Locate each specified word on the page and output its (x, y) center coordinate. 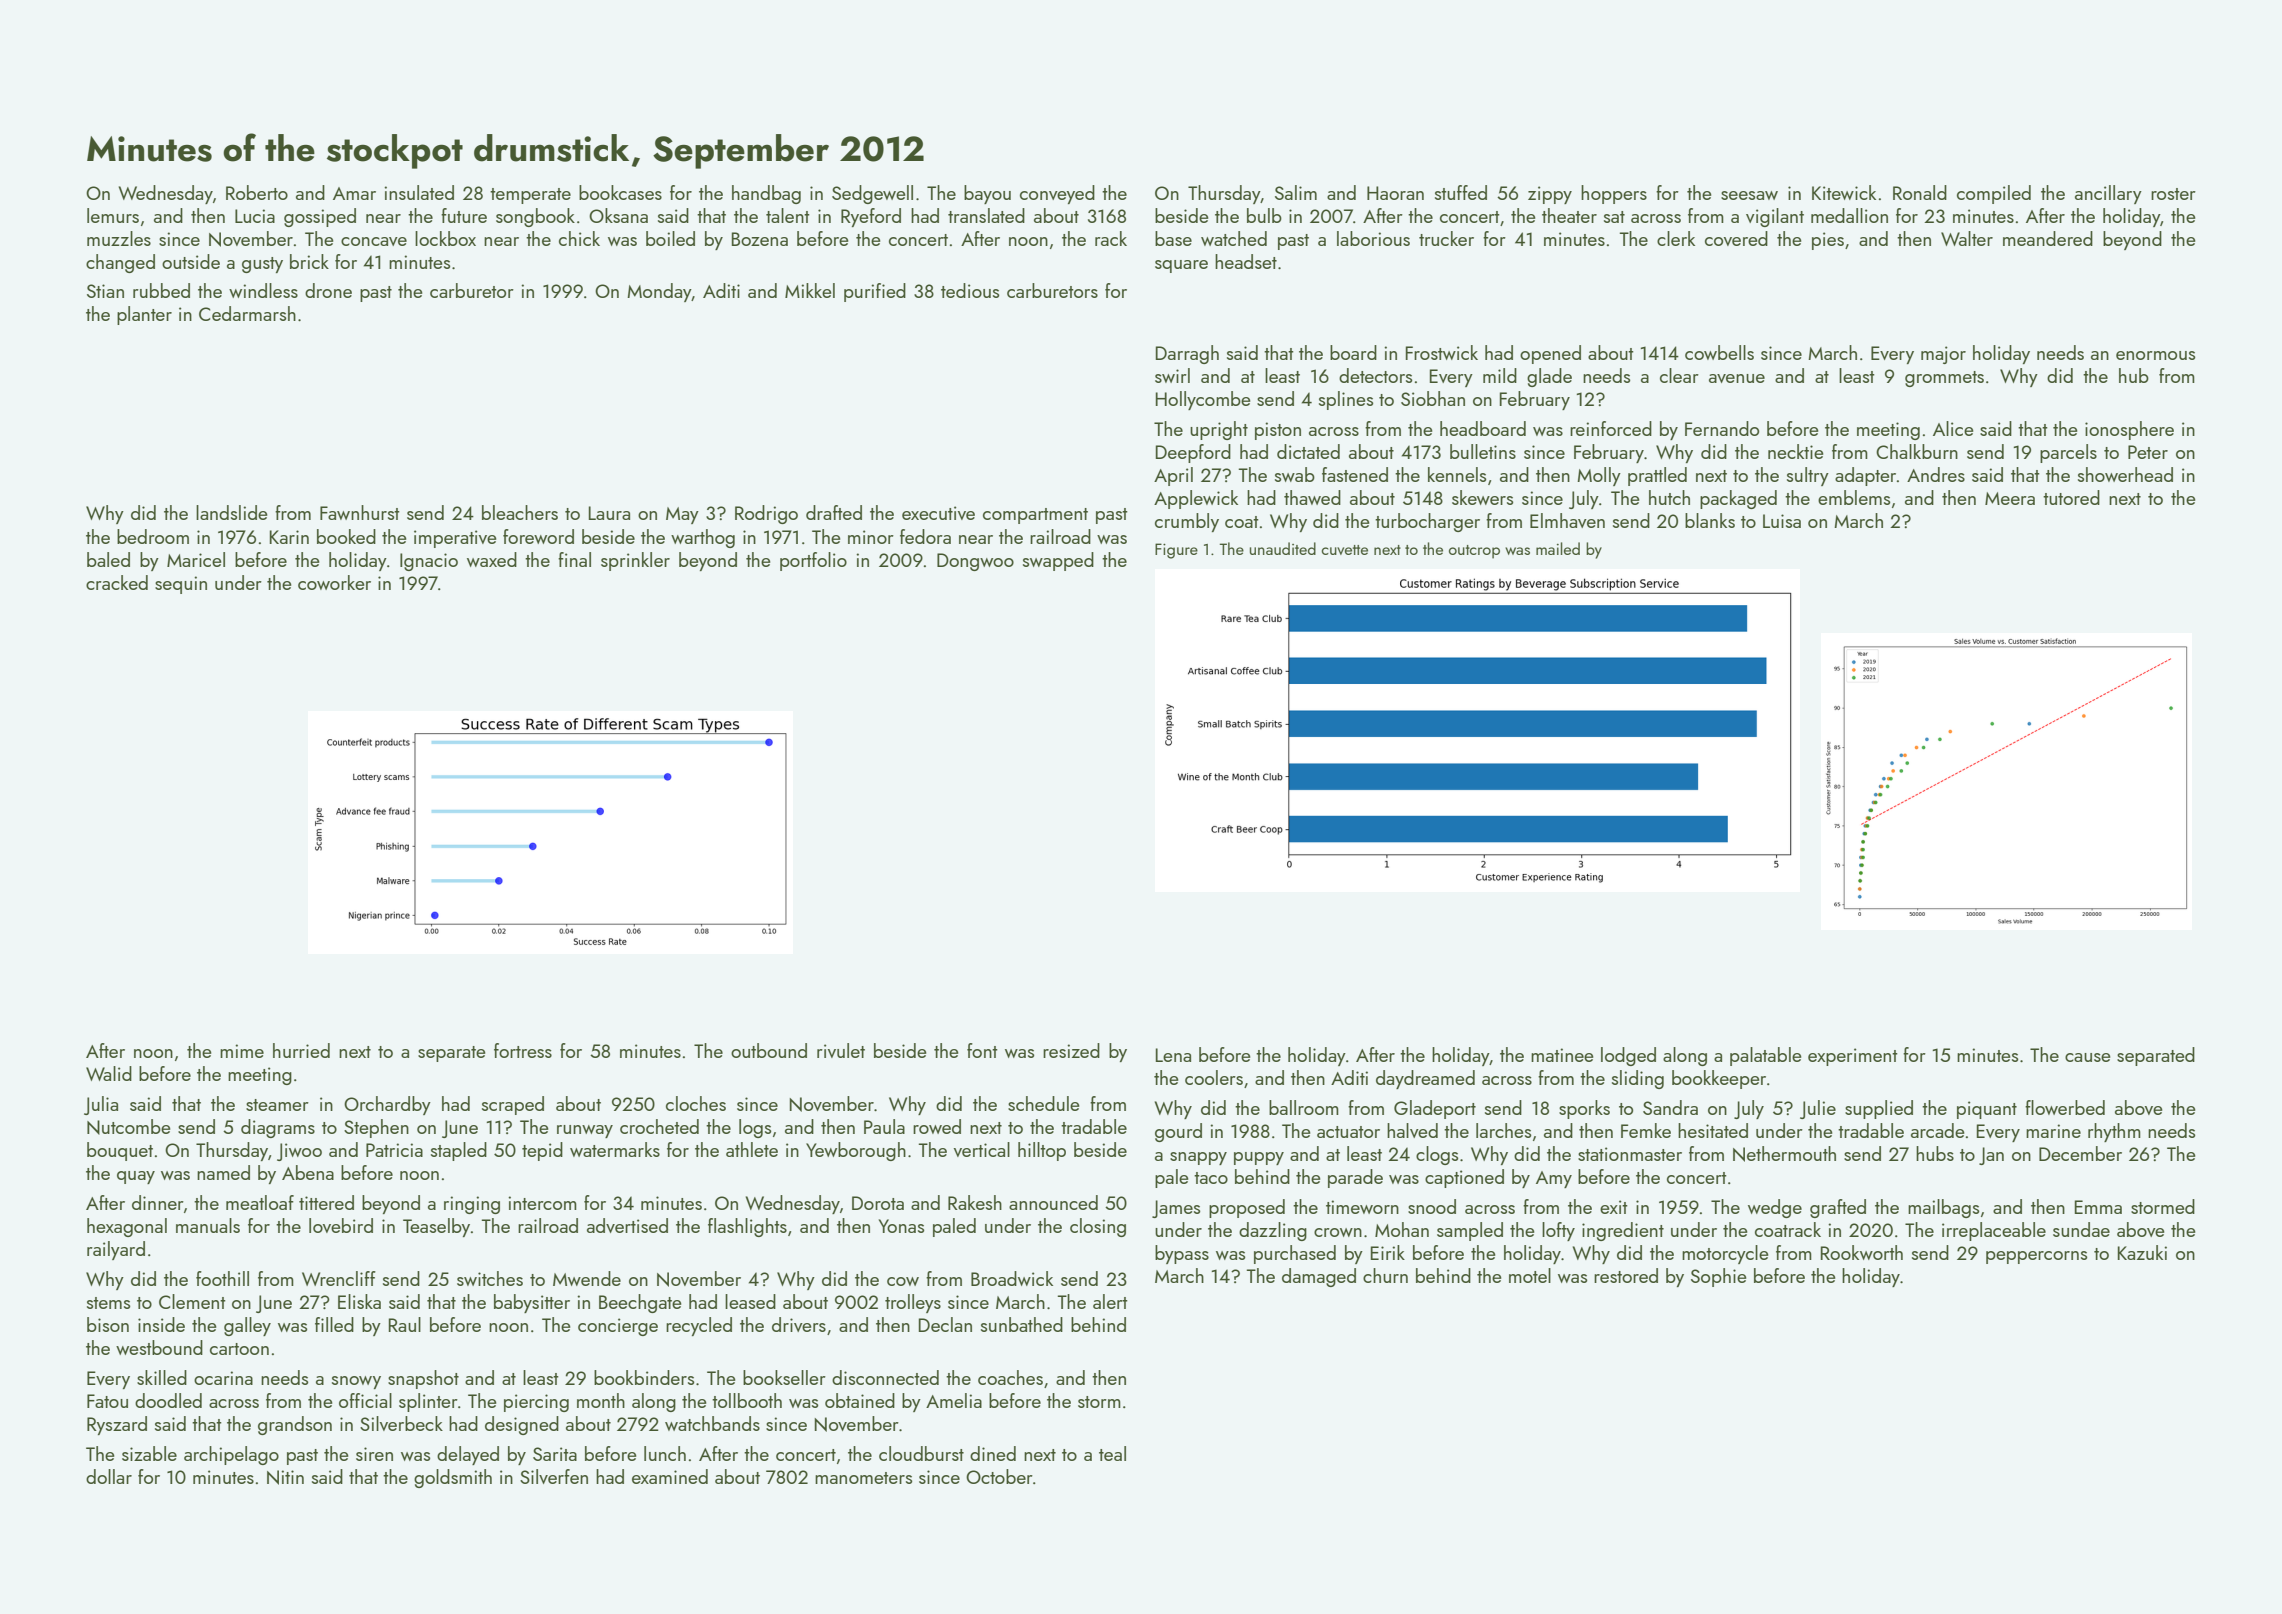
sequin (181, 585)
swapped (1058, 561)
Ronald (1920, 192)
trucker (1446, 238)
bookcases (620, 192)
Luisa (1782, 521)
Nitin (285, 1477)
